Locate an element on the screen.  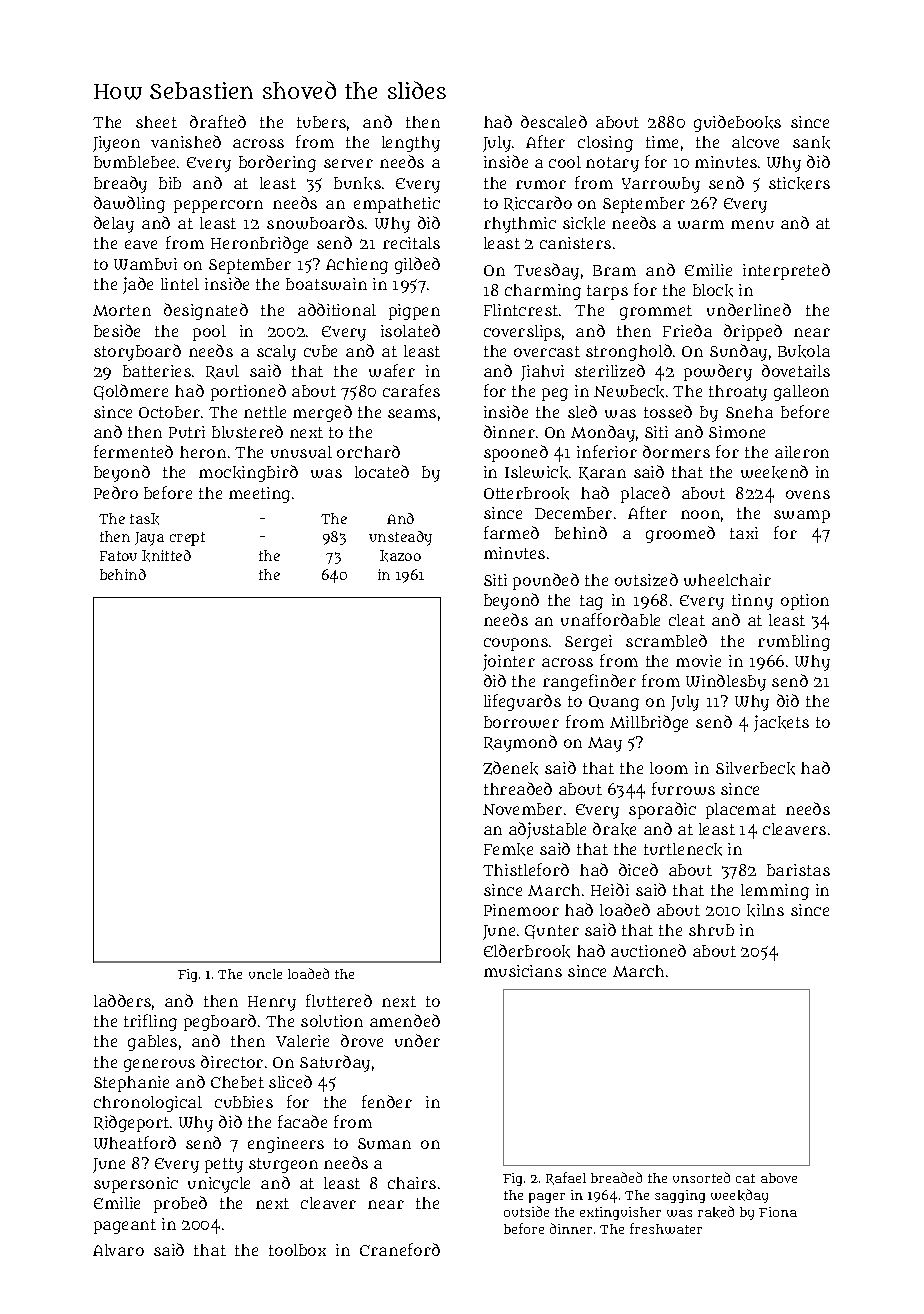
placemat is located at coordinates (741, 811).
